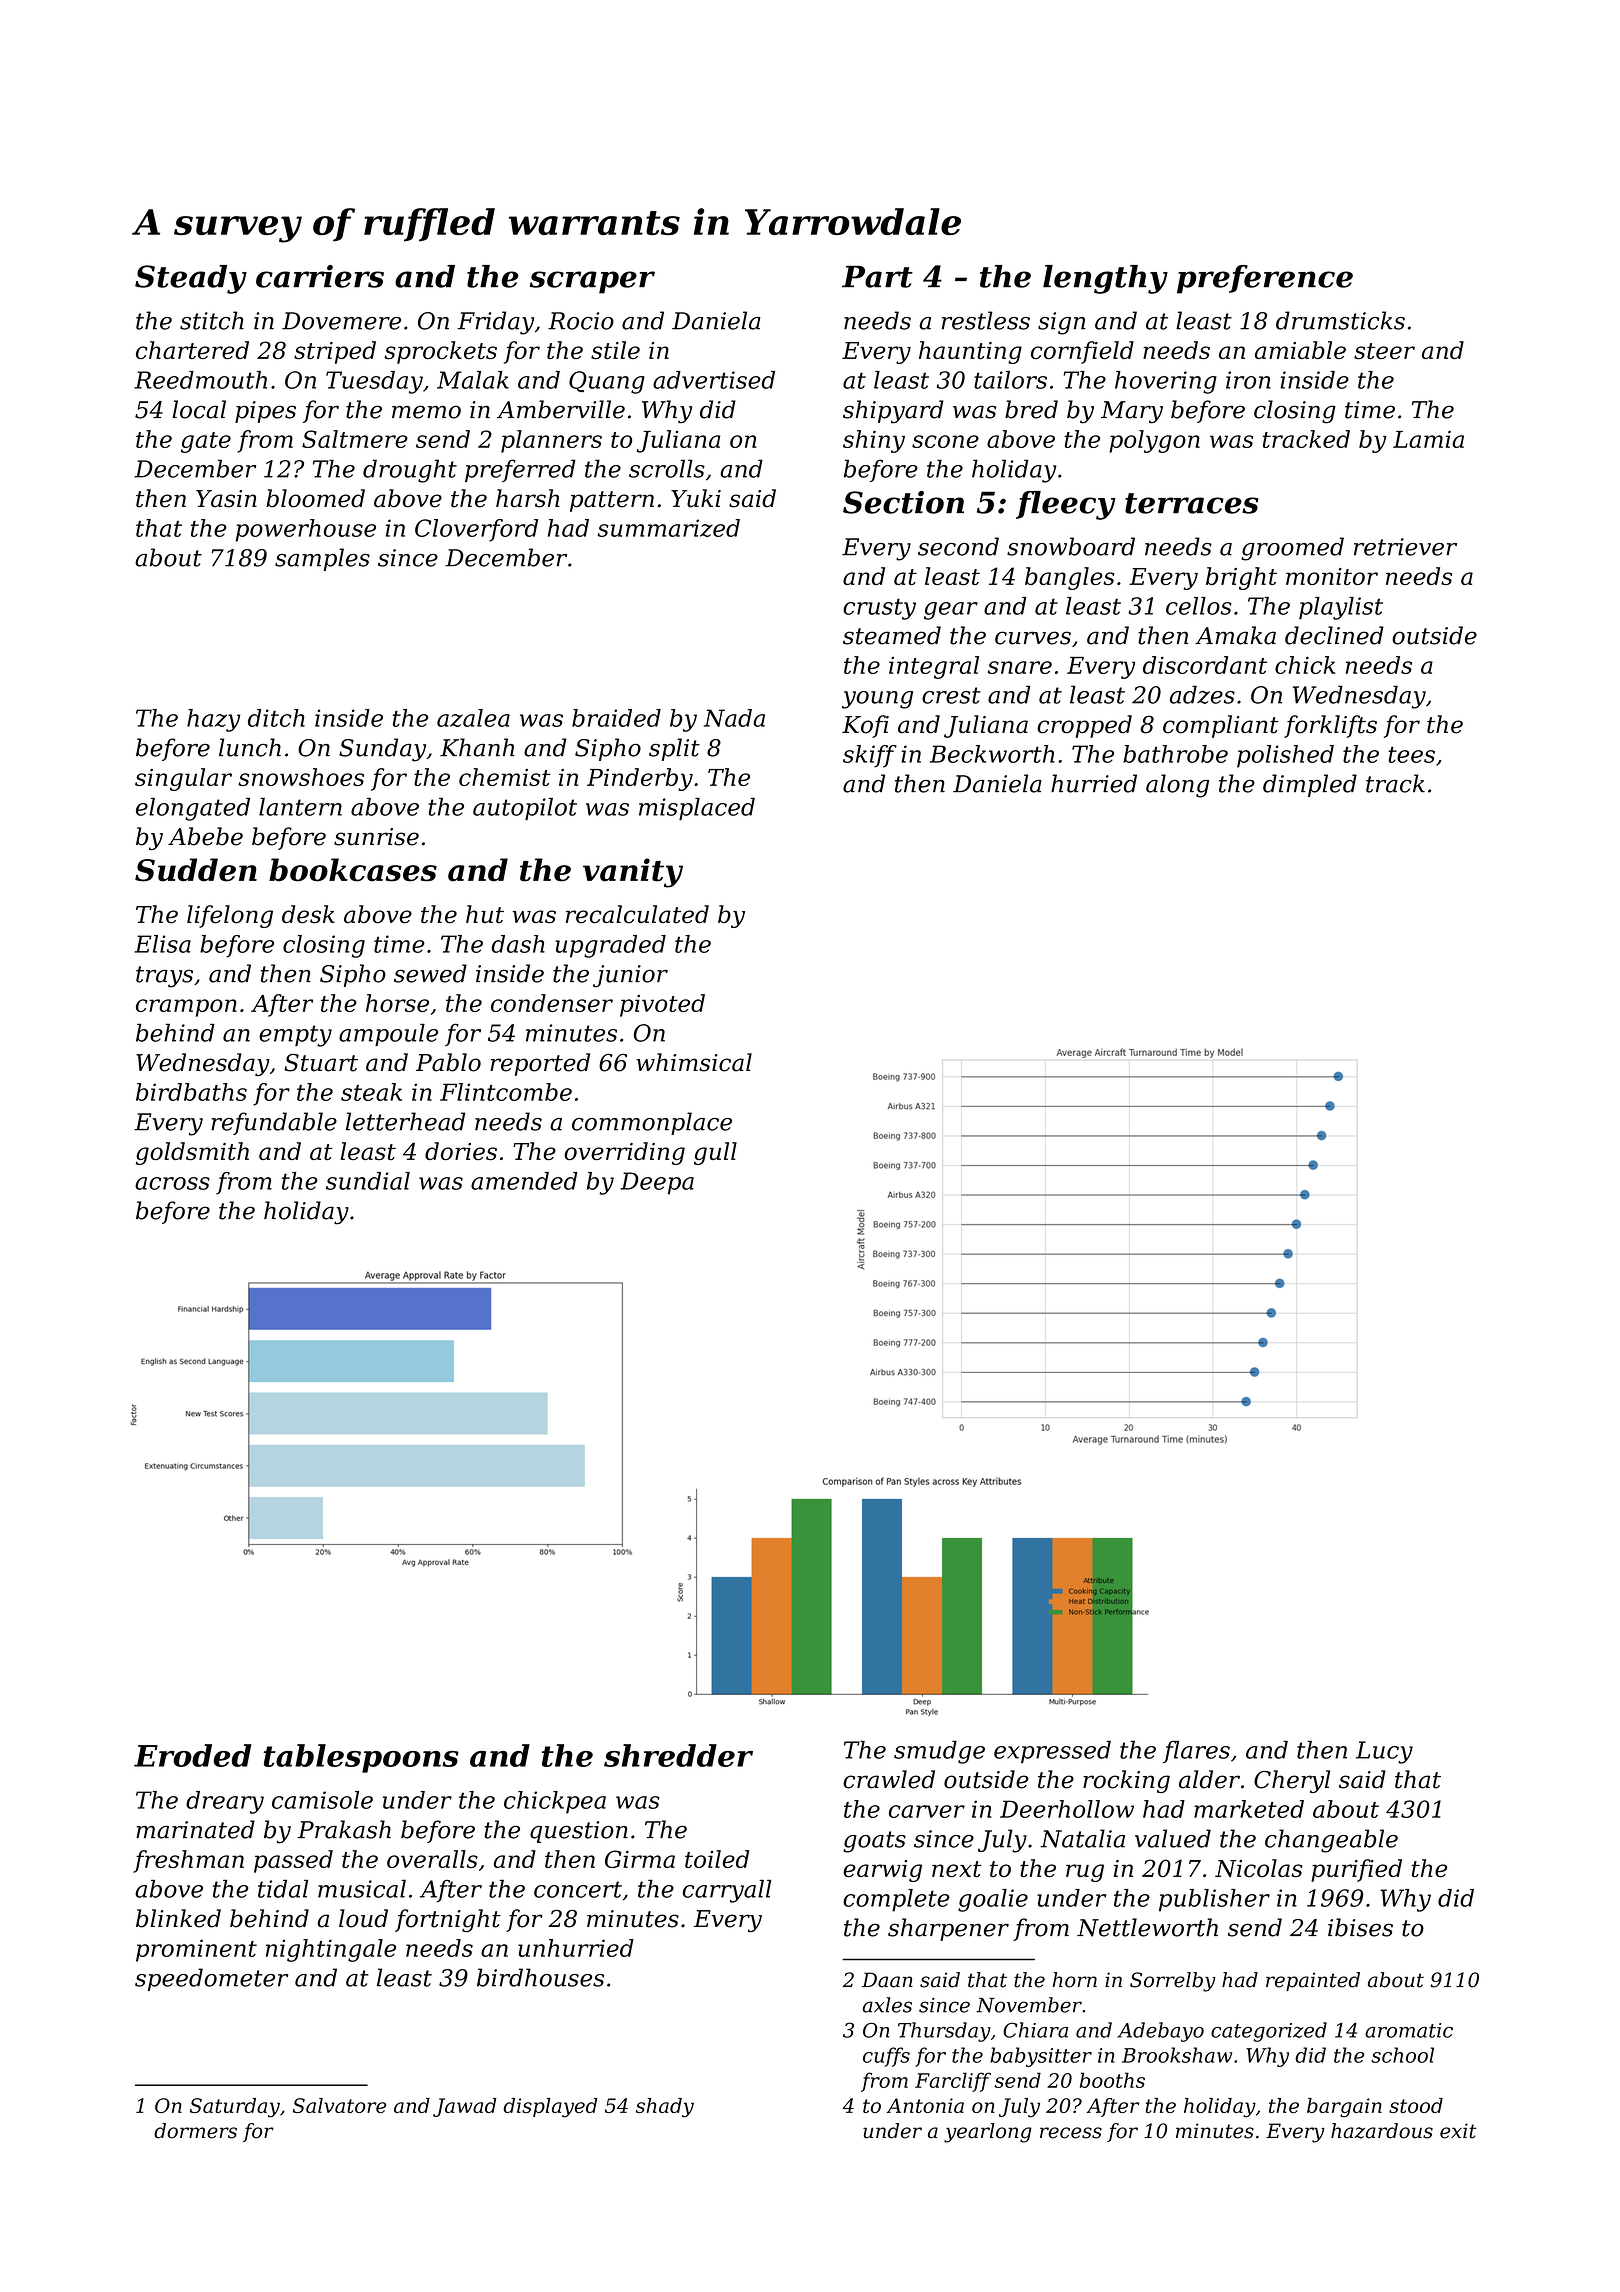 This page has height=2292, width=1620. Describe the element at coordinates (992, 754) in the page. I see `Beckworth` at that location.
